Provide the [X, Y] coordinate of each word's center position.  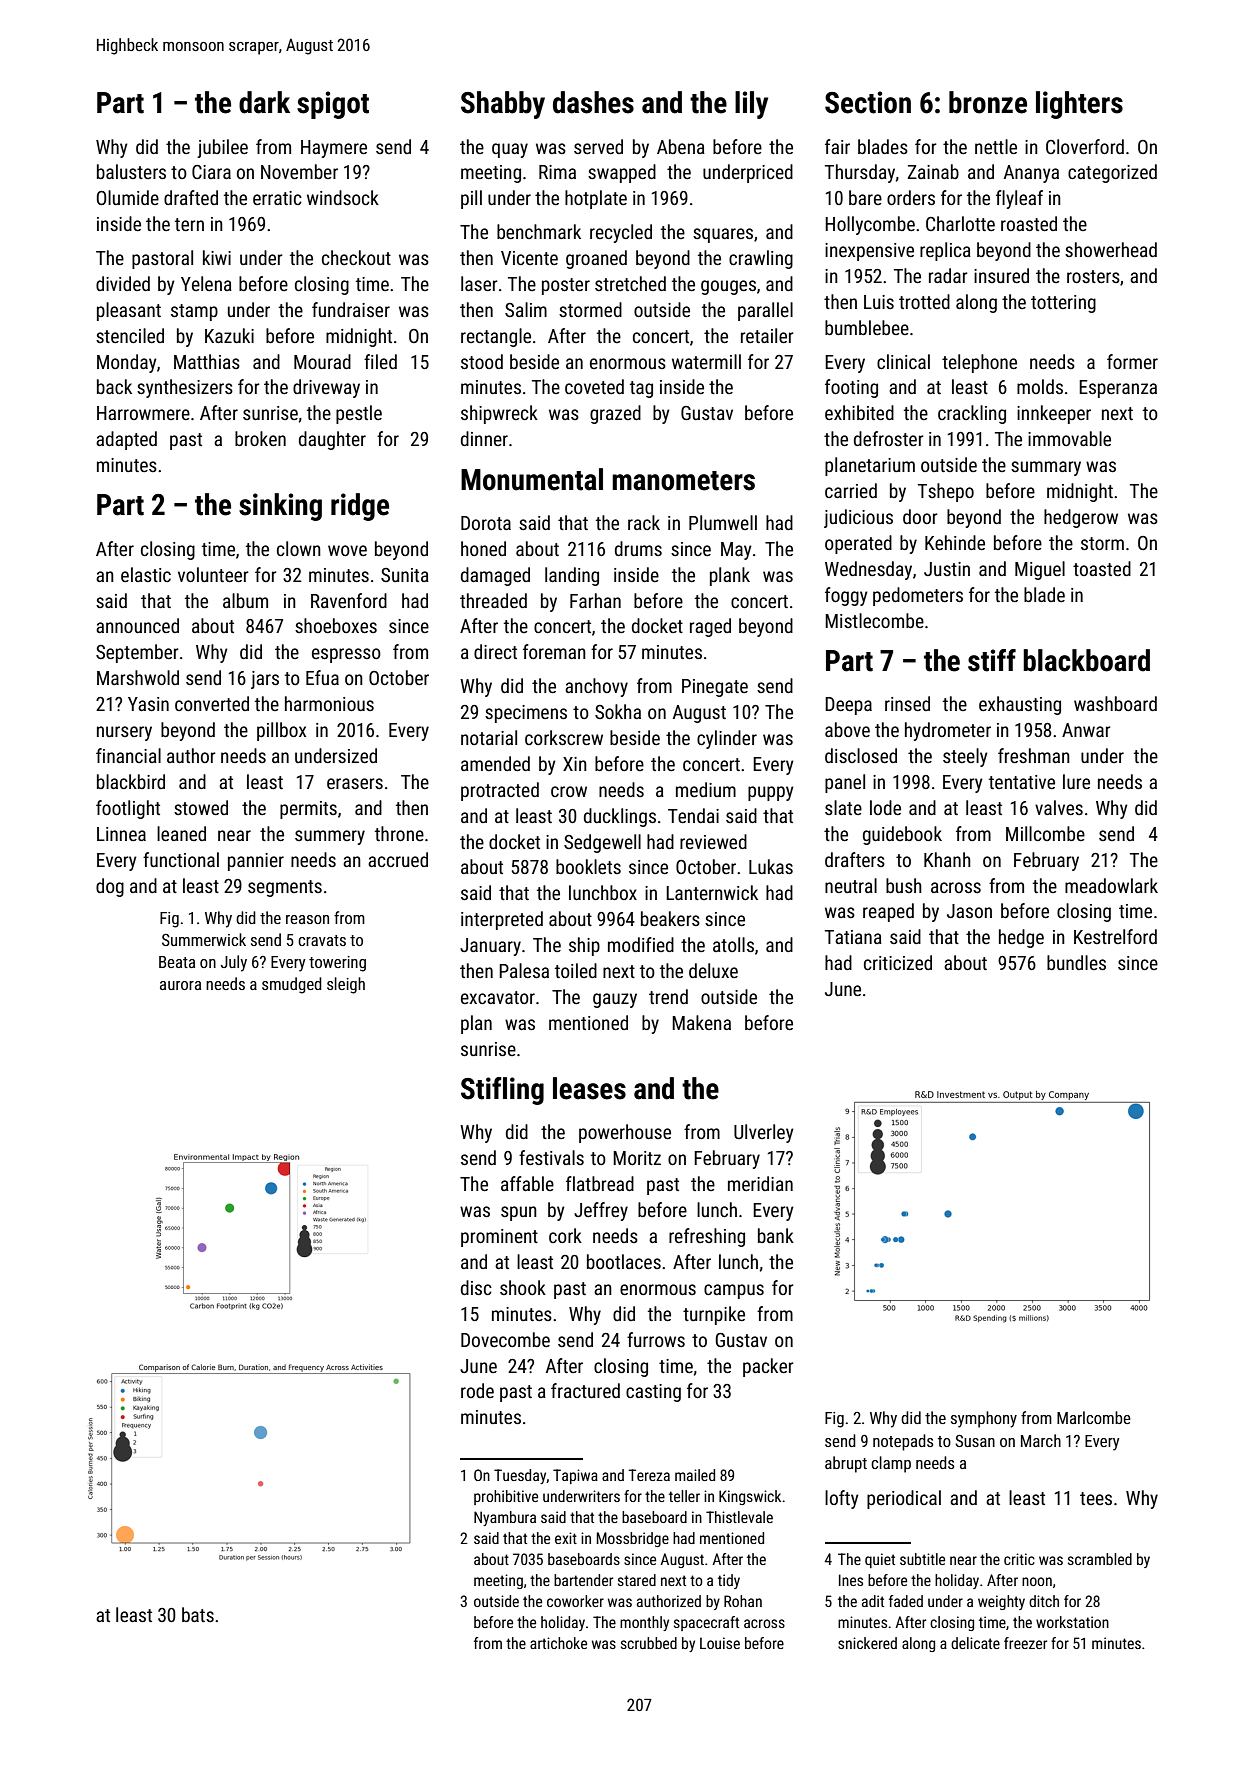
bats [198, 1614]
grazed [615, 414]
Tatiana [853, 937]
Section [868, 102]
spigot [333, 105]
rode [477, 1390]
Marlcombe [1094, 1417]
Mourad [322, 361]
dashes [593, 102]
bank [776, 1235]
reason [307, 919]
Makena [701, 1022]
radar [948, 275]
